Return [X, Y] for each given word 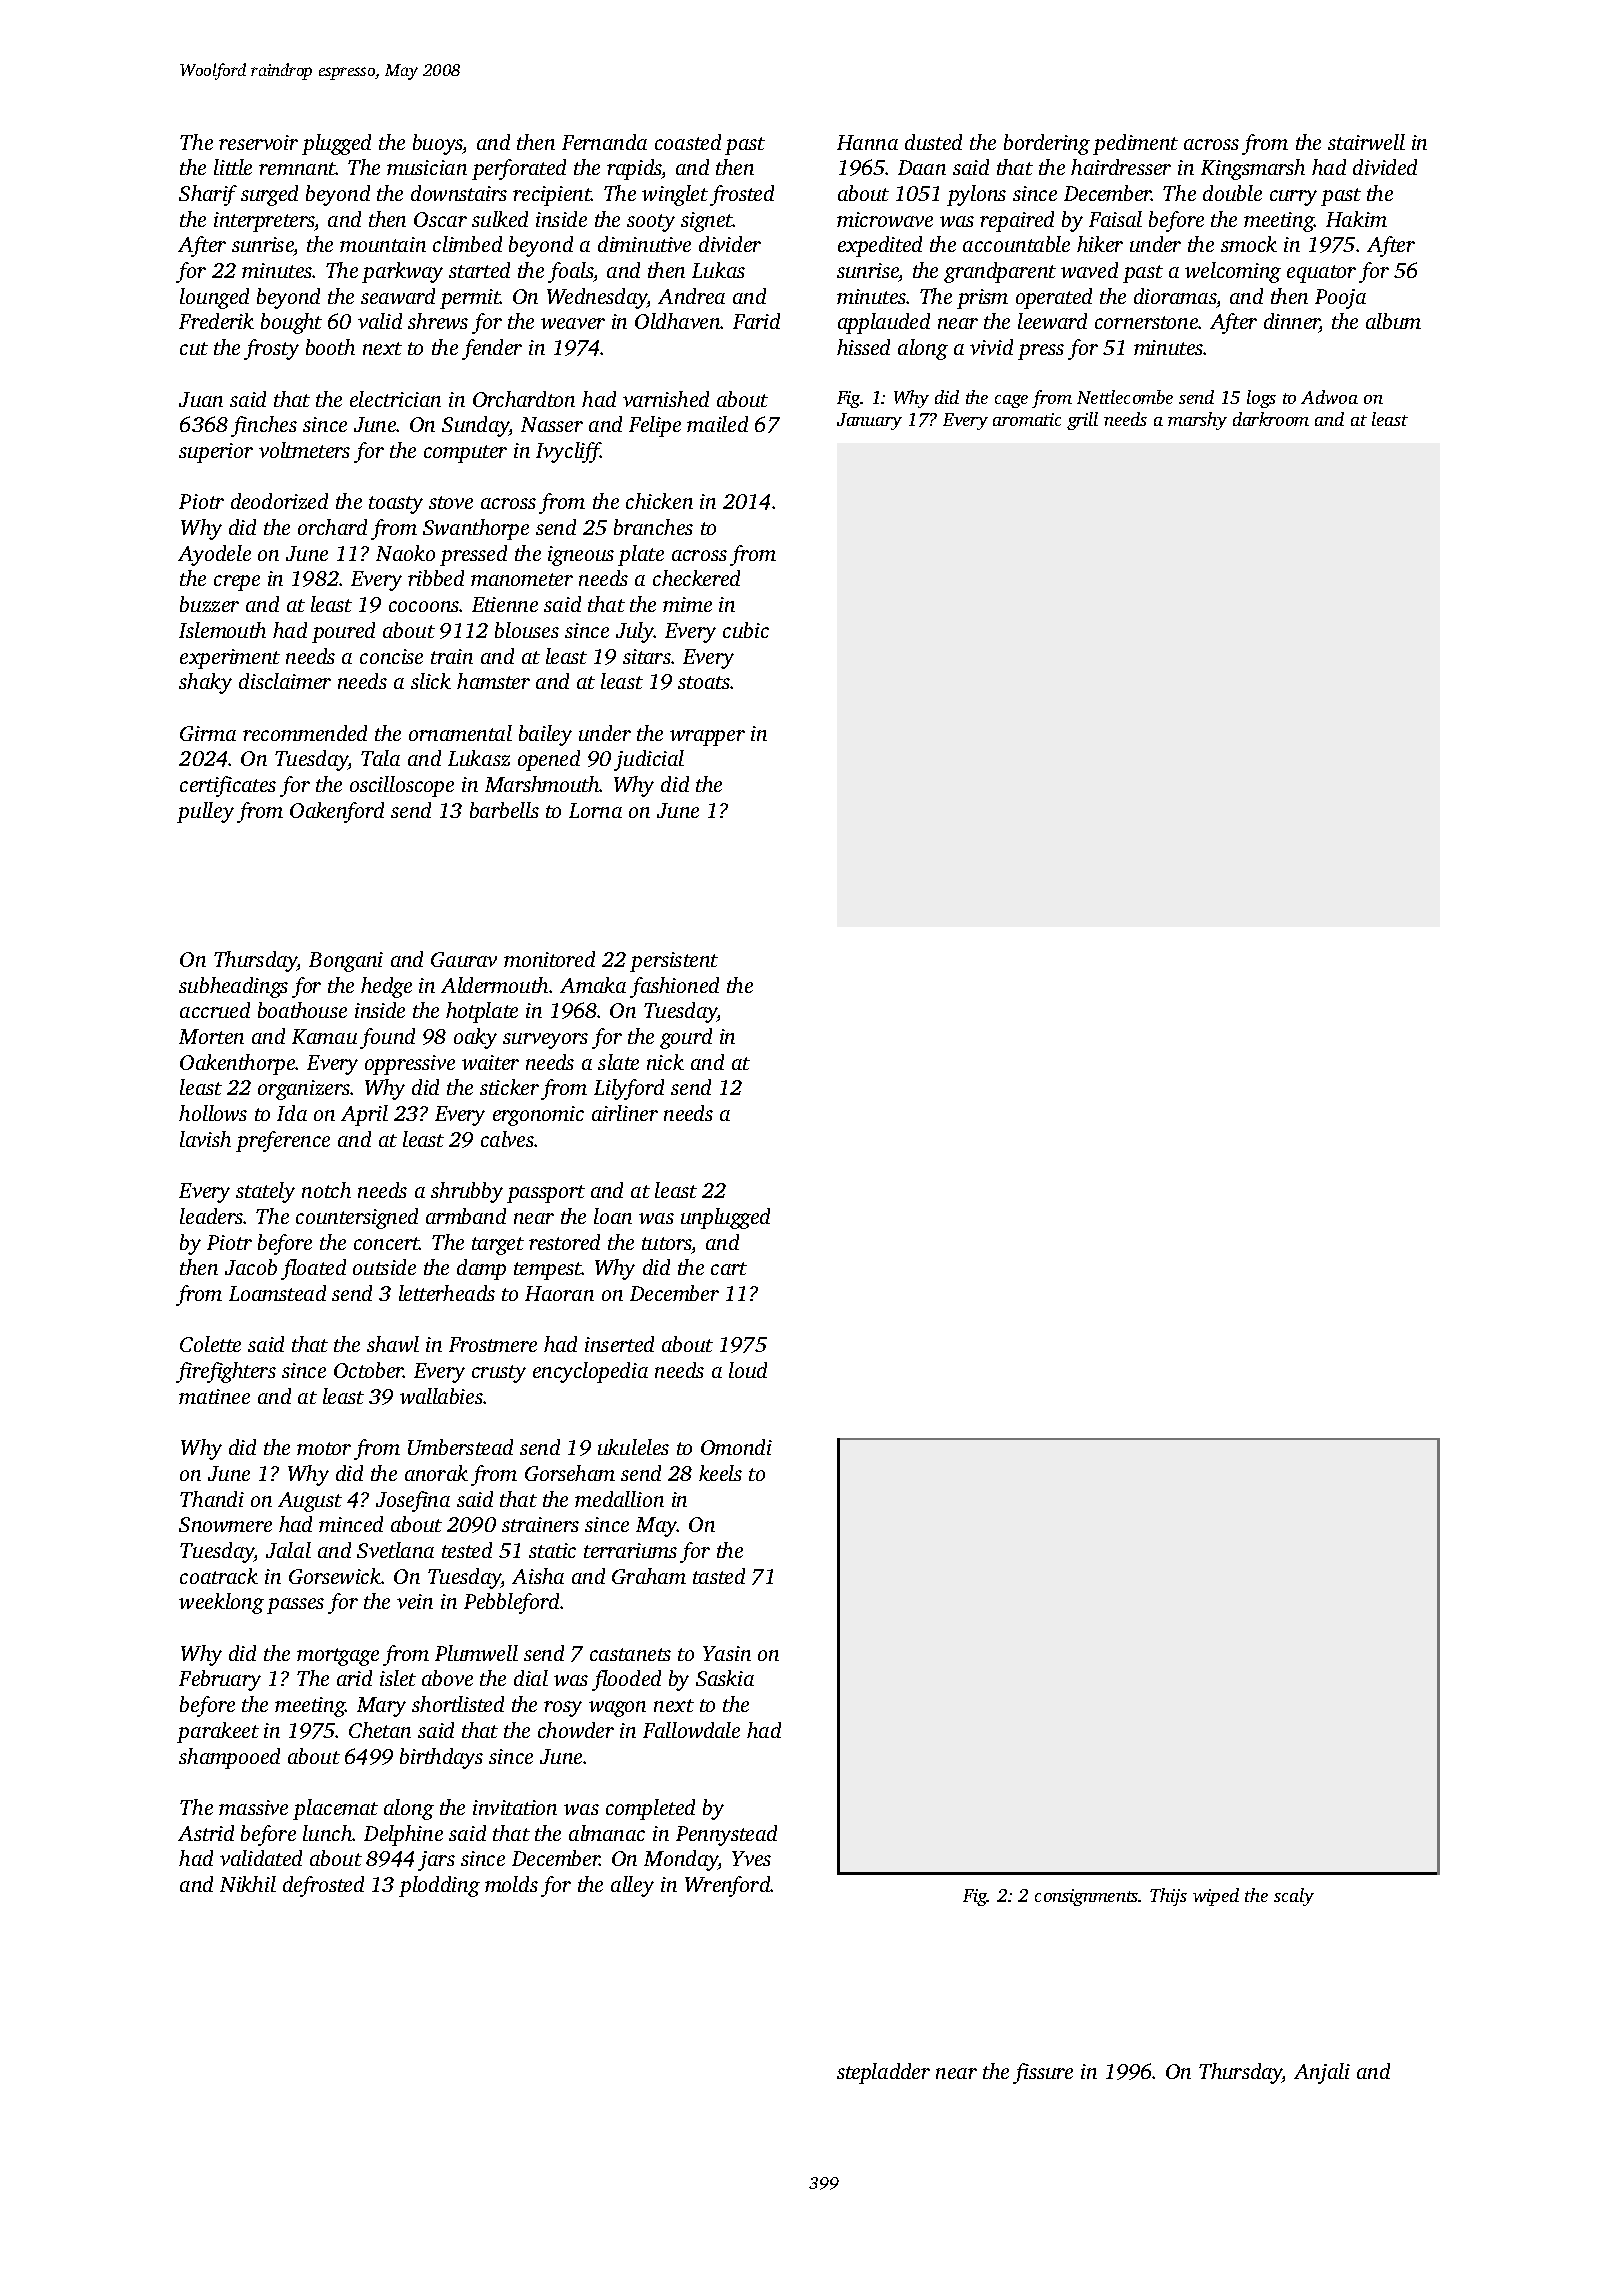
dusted [933, 142]
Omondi [736, 1447]
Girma [208, 733]
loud [748, 1370]
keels [720, 1473]
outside [384, 1267]
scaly [1294, 1897]
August [310, 1502]
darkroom [1271, 419]
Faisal [1115, 219]
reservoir [258, 142]
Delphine [403, 1835]
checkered [696, 578]
